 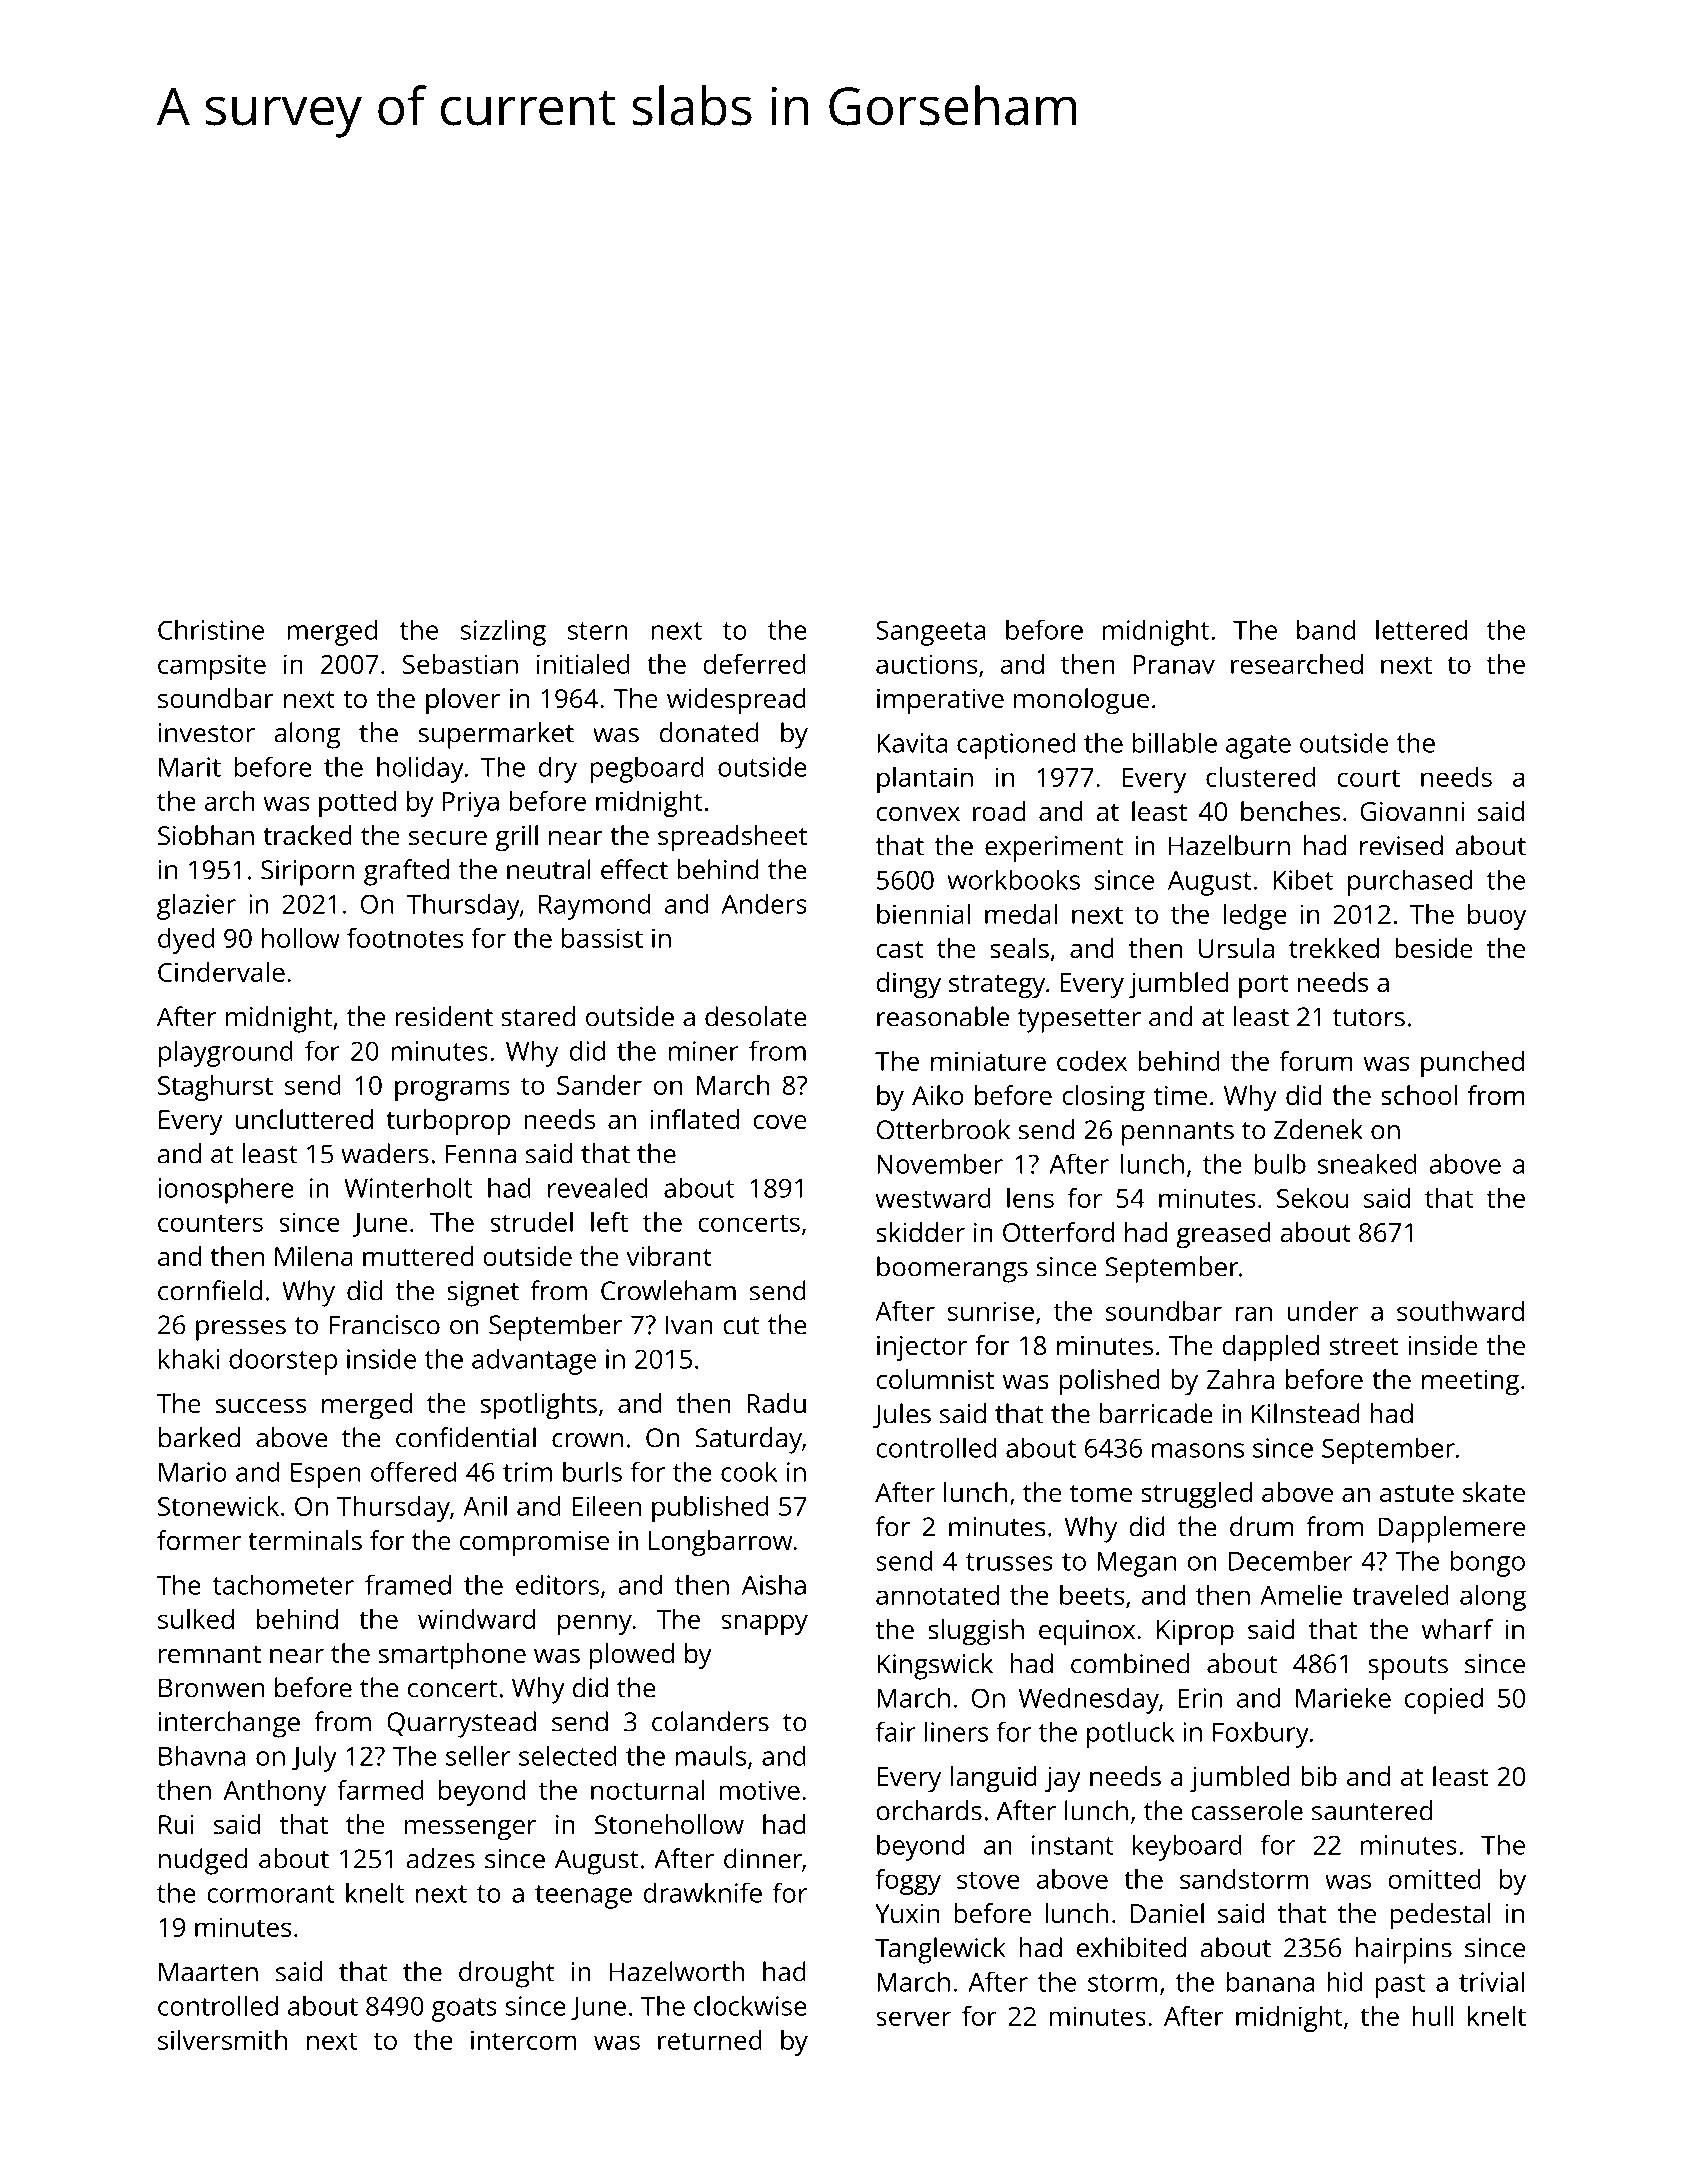 I want to click on spreadsheet, so click(x=732, y=838).
